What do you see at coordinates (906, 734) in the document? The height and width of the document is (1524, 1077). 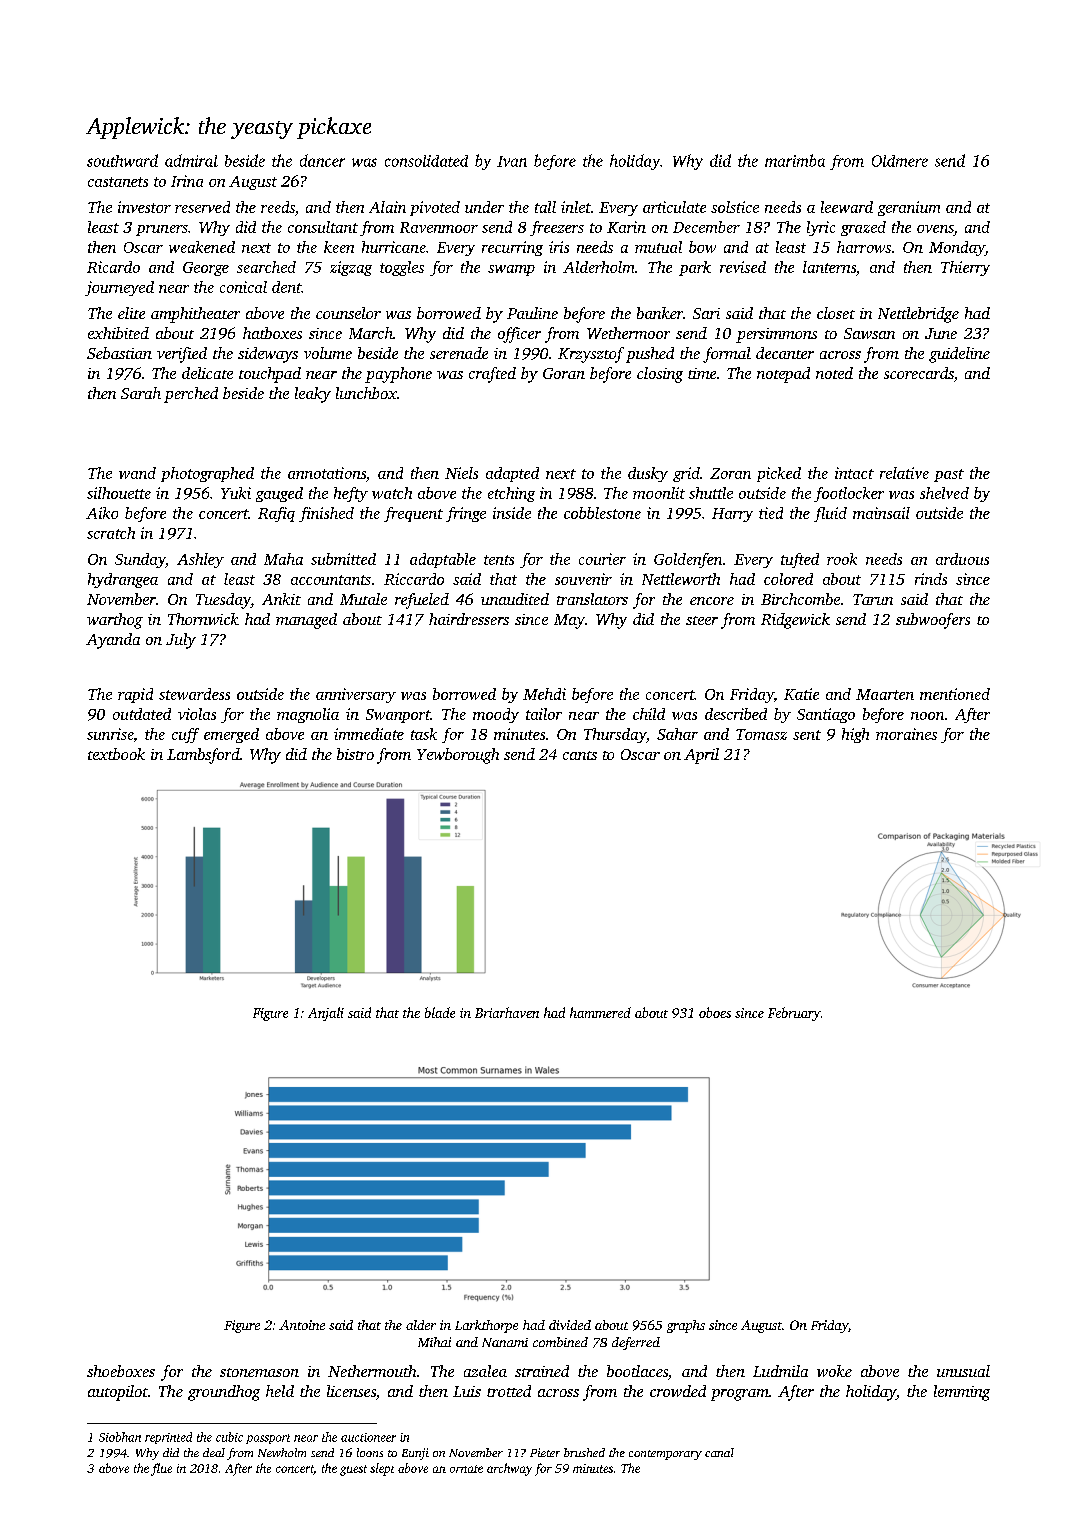 I see `moraines` at bounding box center [906, 734].
